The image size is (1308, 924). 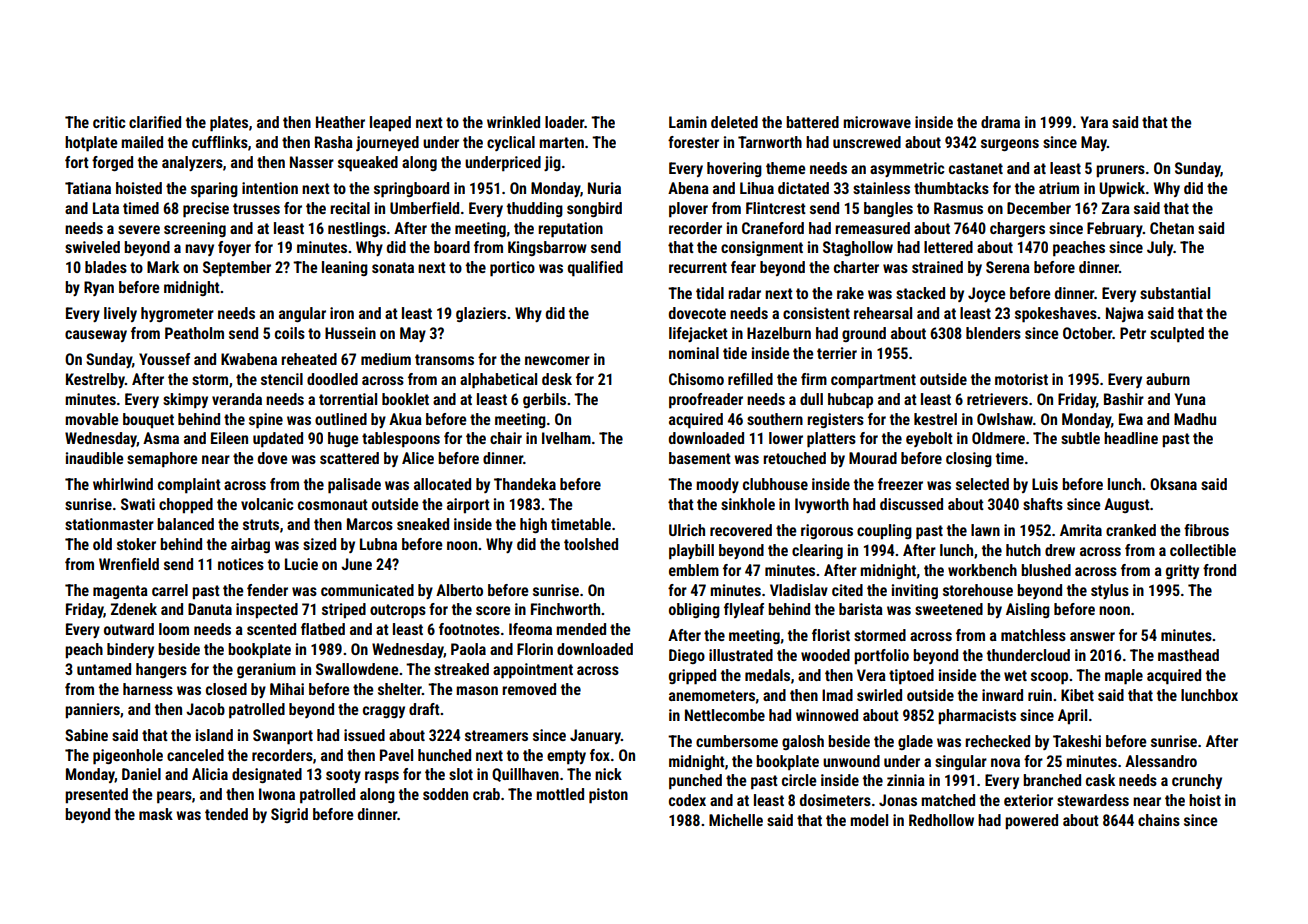 What do you see at coordinates (977, 717) in the screenshot?
I see `pharmacists` at bounding box center [977, 717].
